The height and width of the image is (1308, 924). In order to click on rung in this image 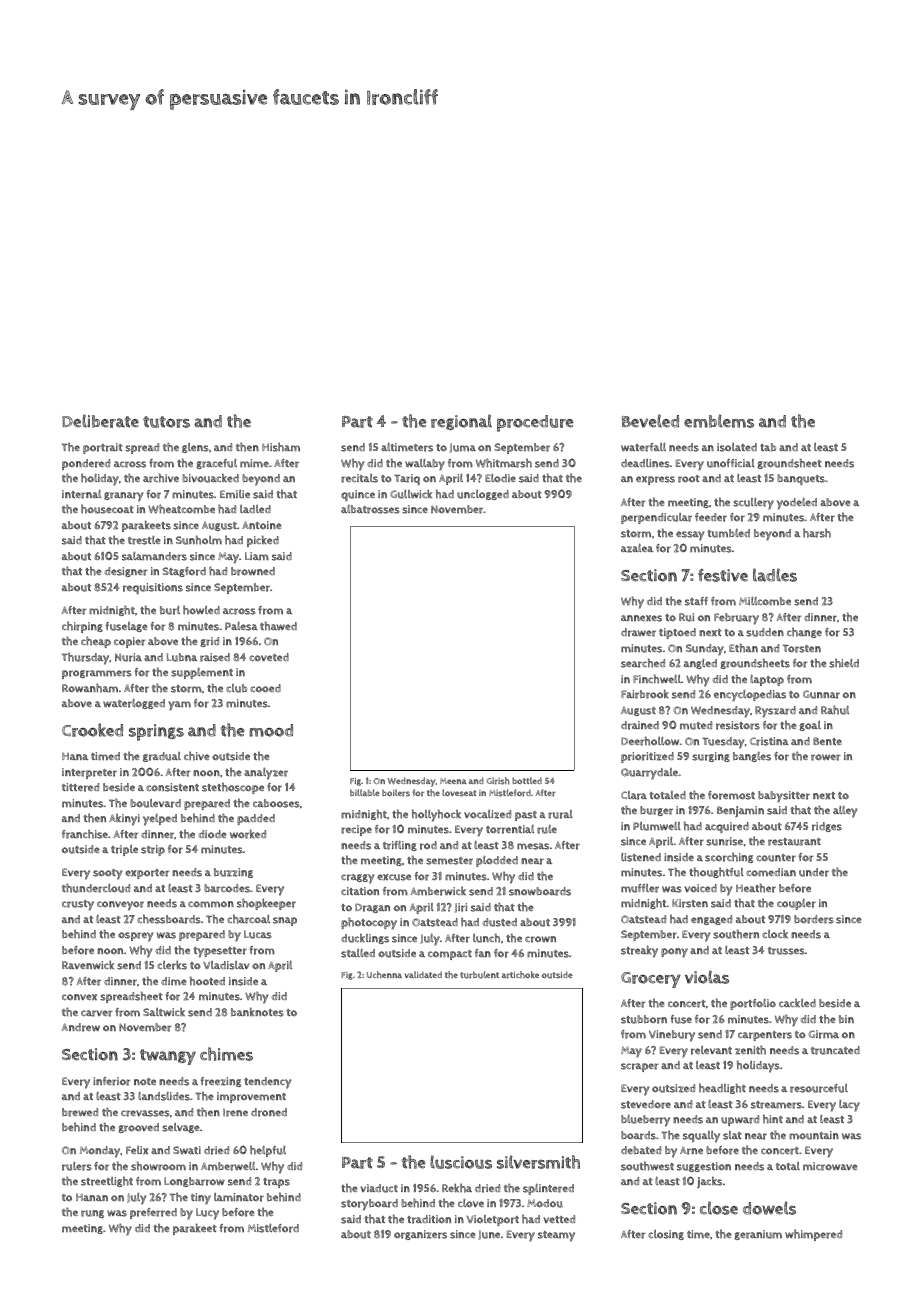, I will do `click(92, 1214)`.
